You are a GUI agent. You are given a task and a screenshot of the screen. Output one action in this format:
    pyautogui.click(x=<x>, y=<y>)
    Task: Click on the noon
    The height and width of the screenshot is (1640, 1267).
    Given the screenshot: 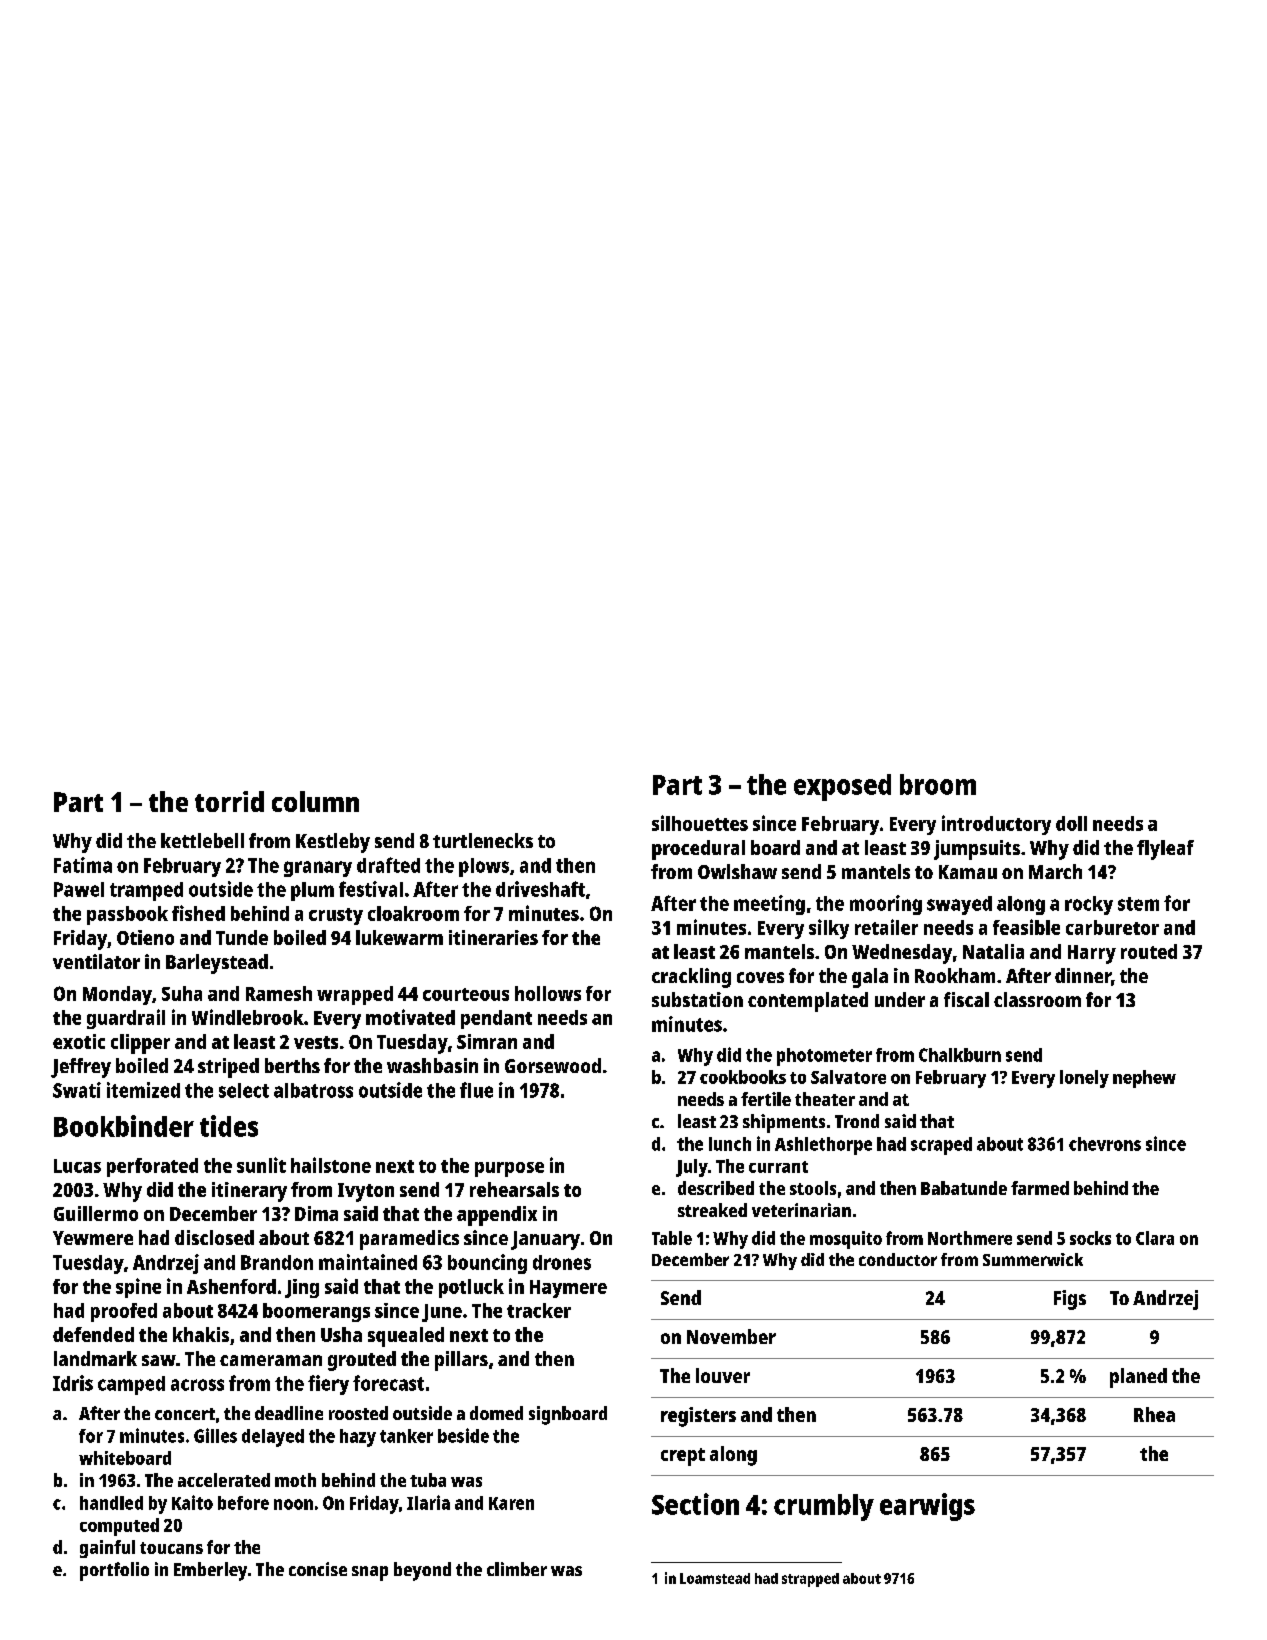 What is the action you would take?
    pyautogui.click(x=293, y=1504)
